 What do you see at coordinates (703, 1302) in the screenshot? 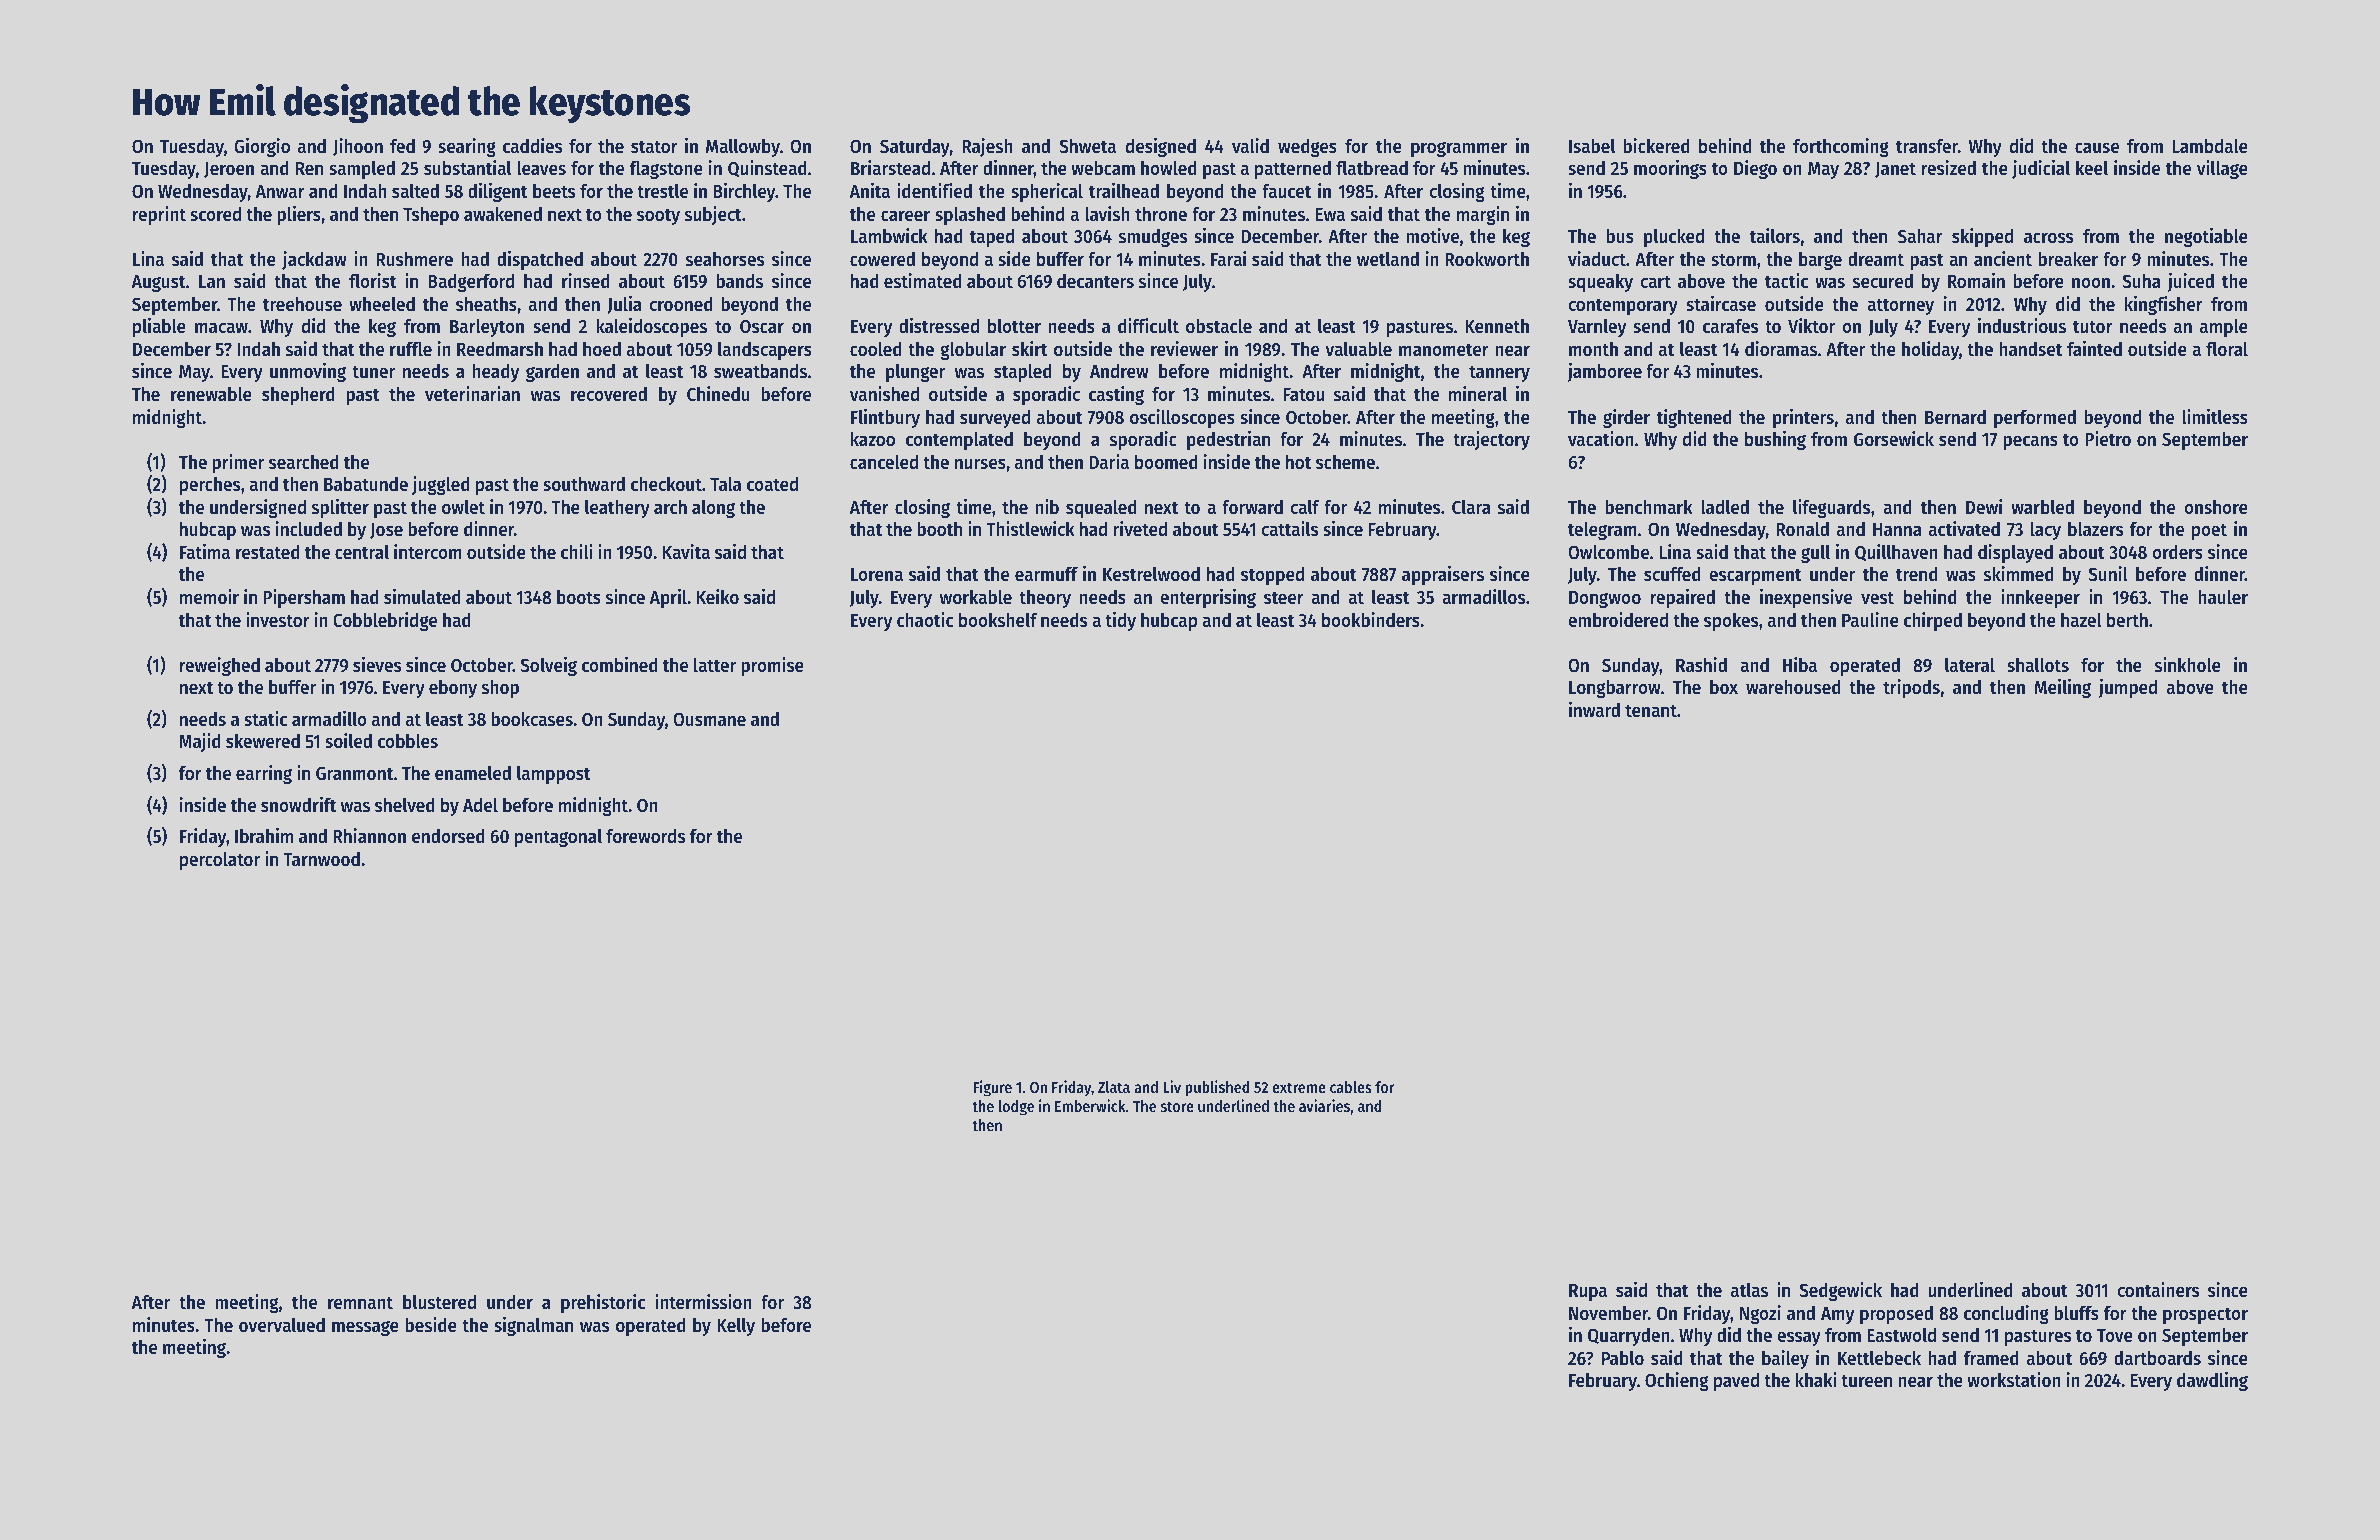
I see `intermission` at bounding box center [703, 1302].
